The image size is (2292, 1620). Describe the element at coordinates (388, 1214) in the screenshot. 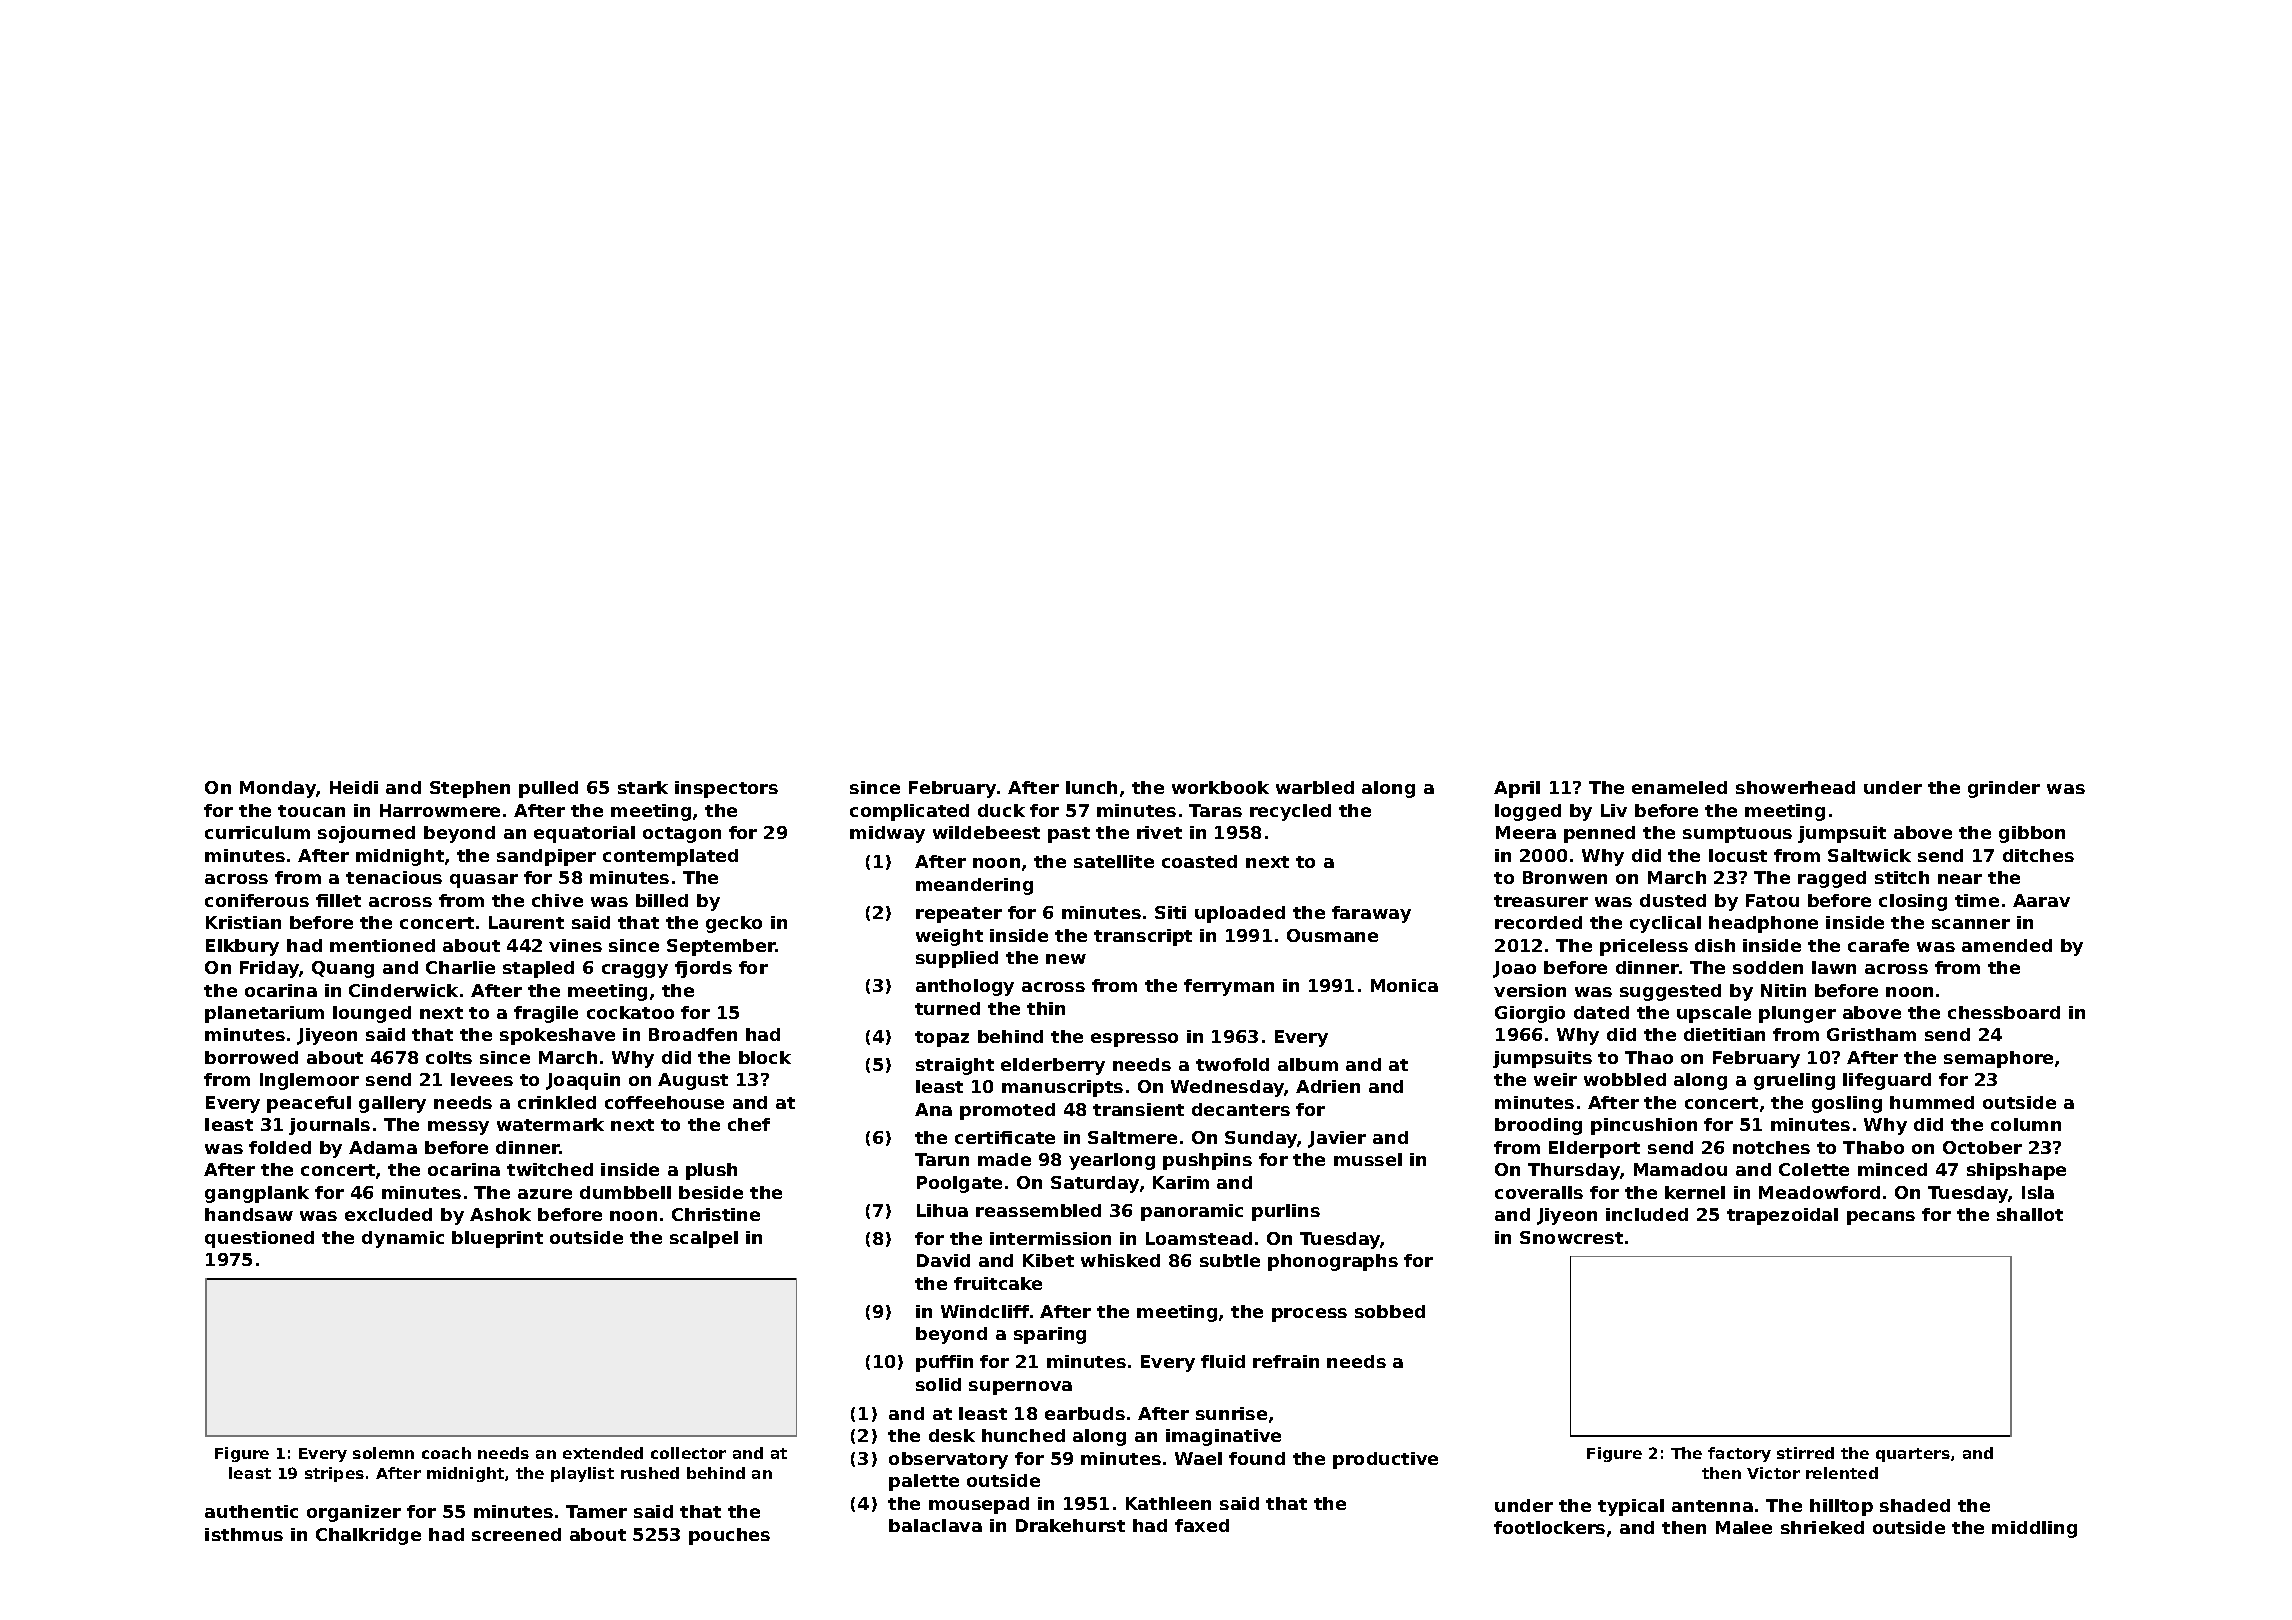

I see `excluded` at that location.
